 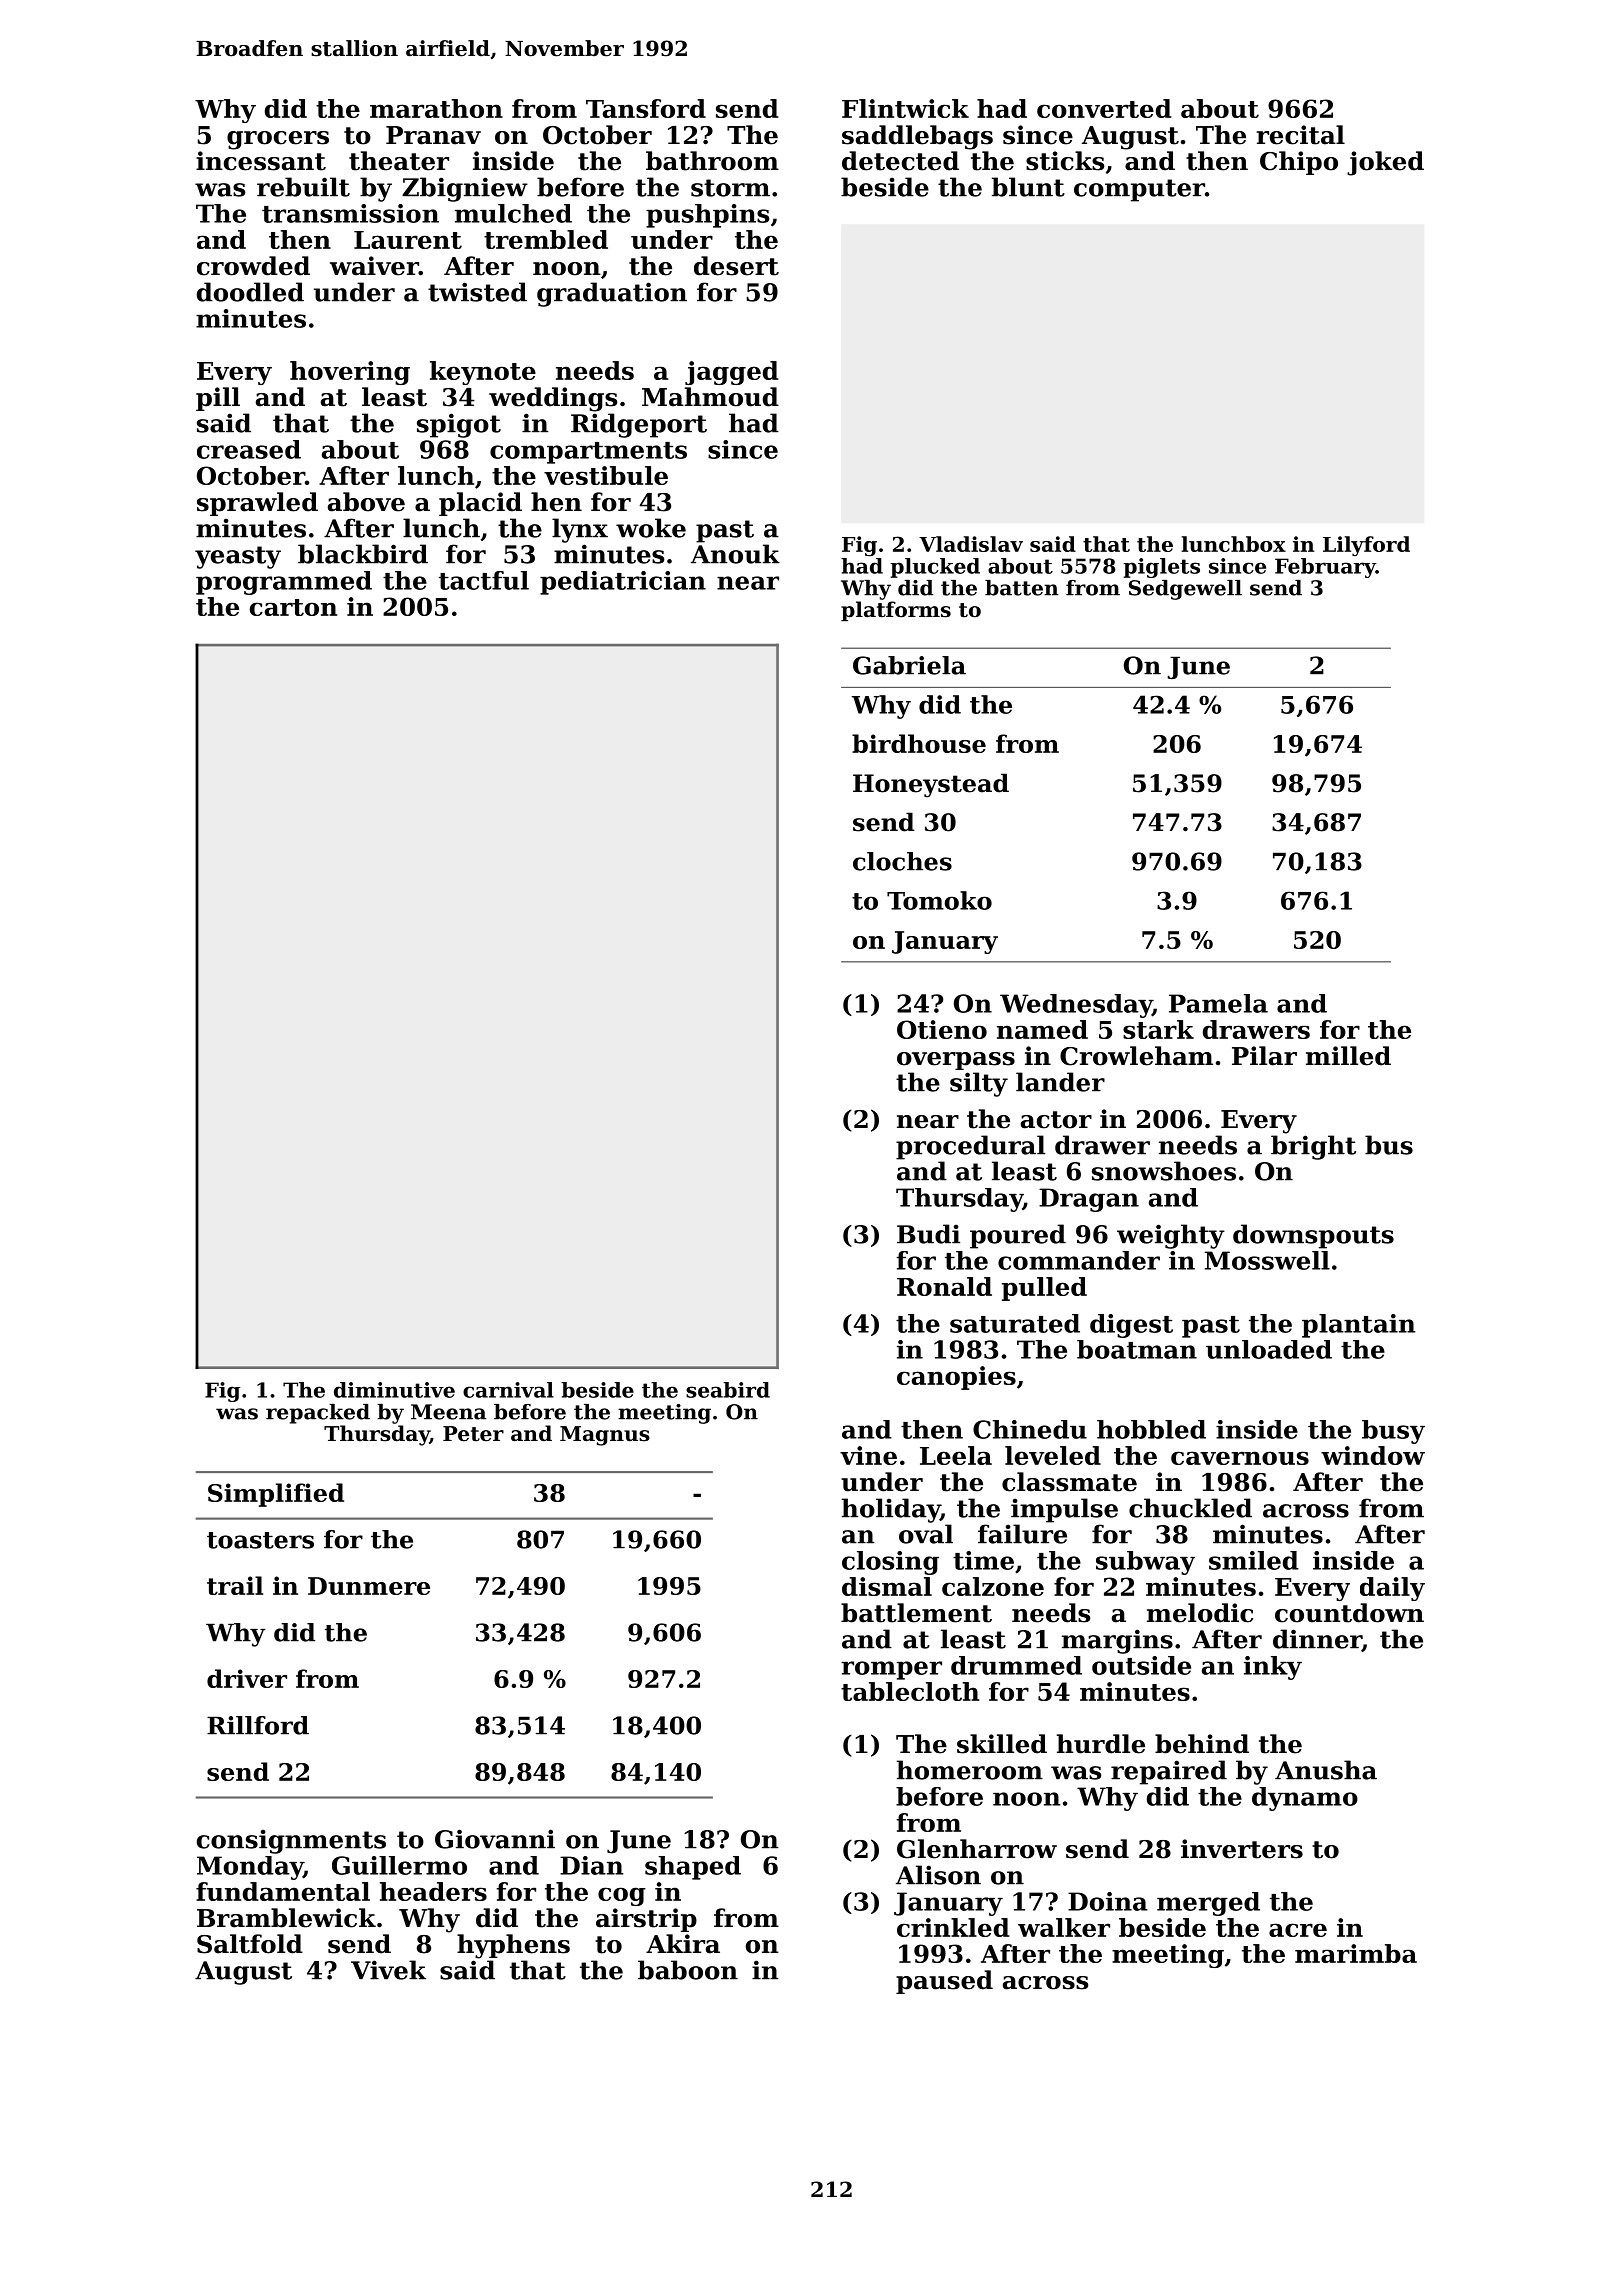 What do you see at coordinates (235, 1585) in the screenshot?
I see `trail` at bounding box center [235, 1585].
